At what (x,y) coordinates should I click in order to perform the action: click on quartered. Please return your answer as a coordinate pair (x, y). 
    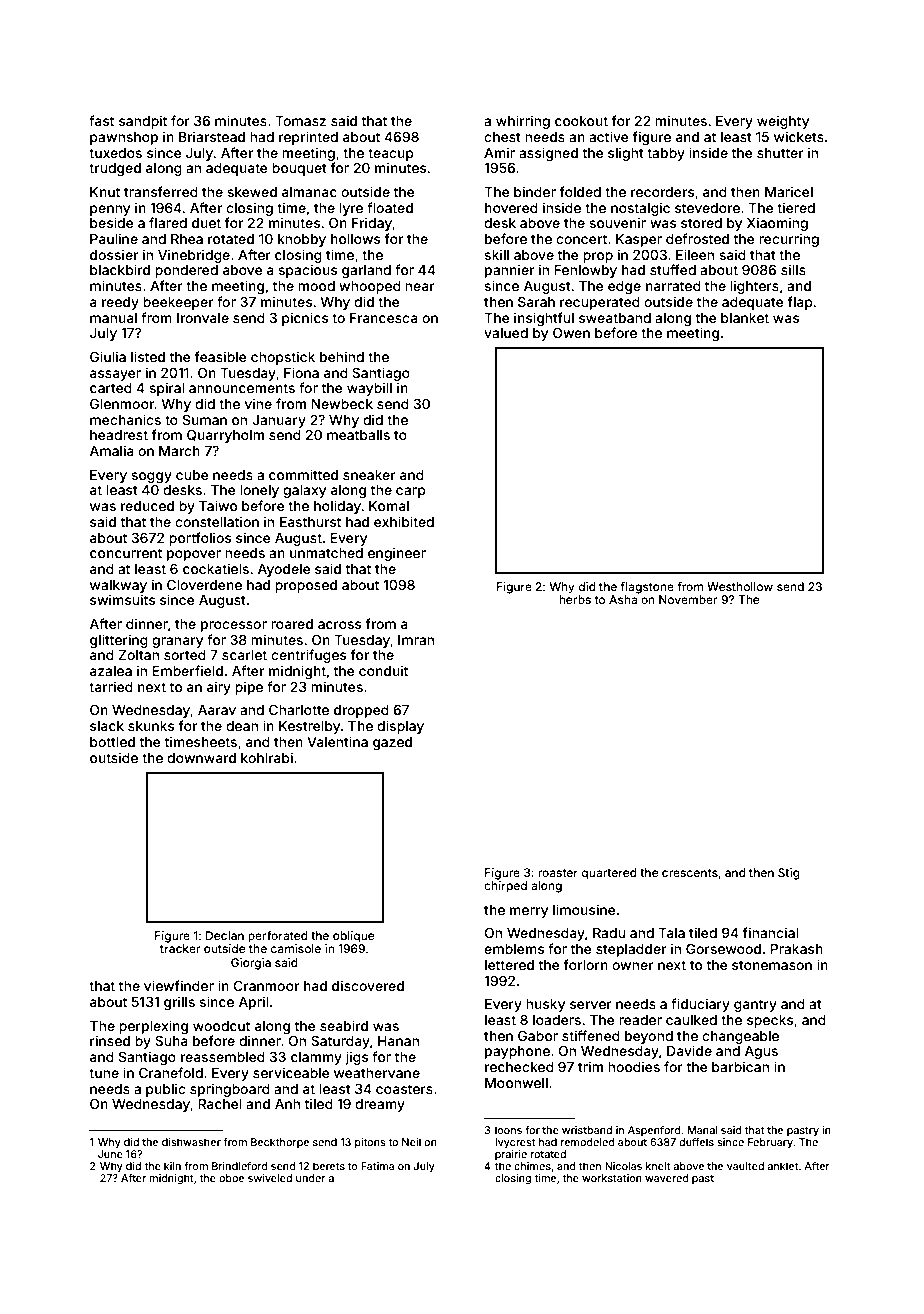
    Looking at the image, I should click on (609, 874).
